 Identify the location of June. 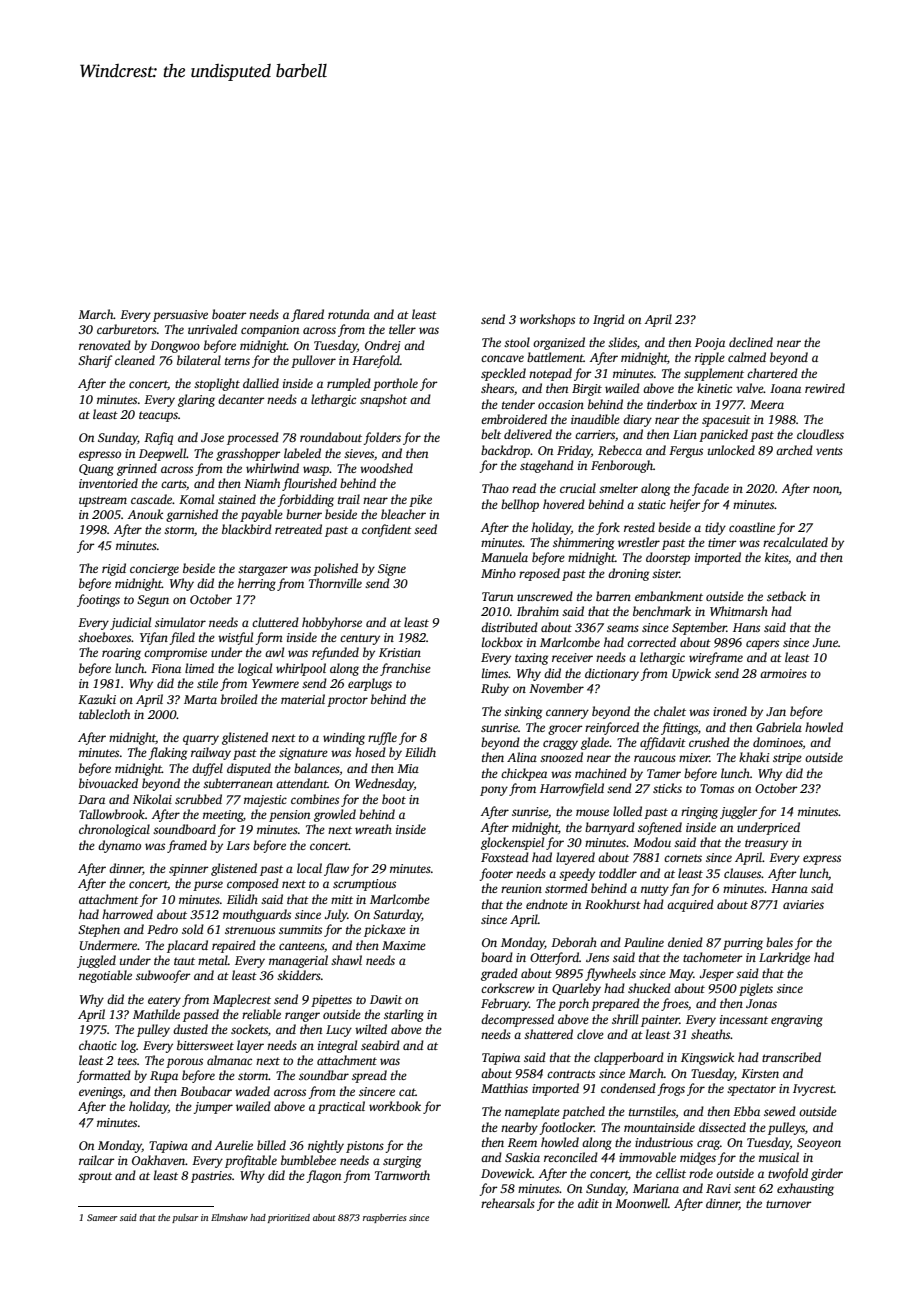
(825, 642).
